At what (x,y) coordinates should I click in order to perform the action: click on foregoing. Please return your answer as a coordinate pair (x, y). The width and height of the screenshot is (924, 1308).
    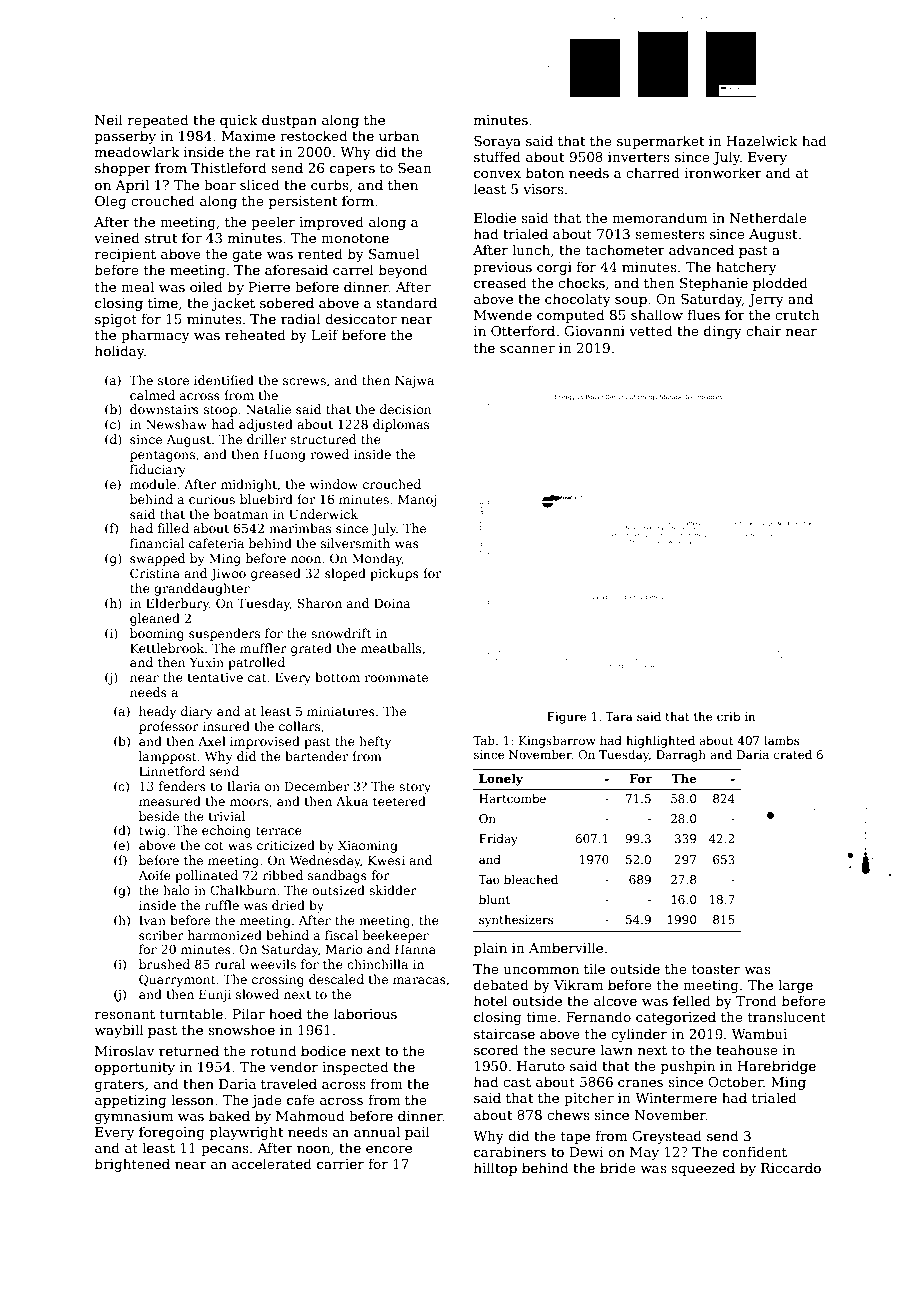
    Looking at the image, I should click on (172, 1133).
